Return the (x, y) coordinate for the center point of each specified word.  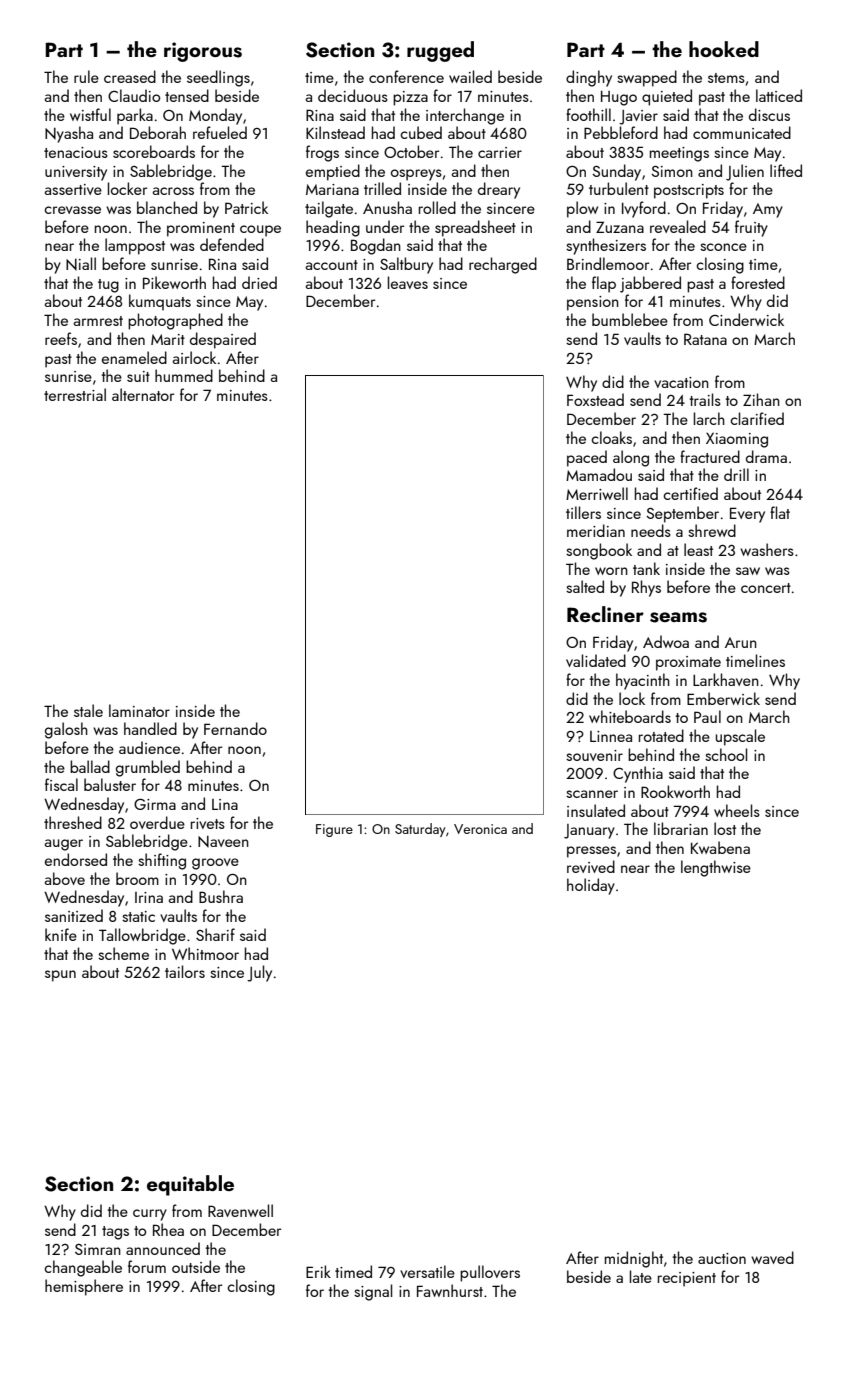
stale (88, 710)
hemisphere (84, 1287)
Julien (745, 172)
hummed (184, 375)
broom (137, 878)
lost (725, 828)
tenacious (76, 152)
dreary (499, 190)
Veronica (480, 829)
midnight (634, 1259)
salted (585, 586)
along (631, 458)
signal (373, 1292)
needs (651, 530)
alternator (143, 394)
